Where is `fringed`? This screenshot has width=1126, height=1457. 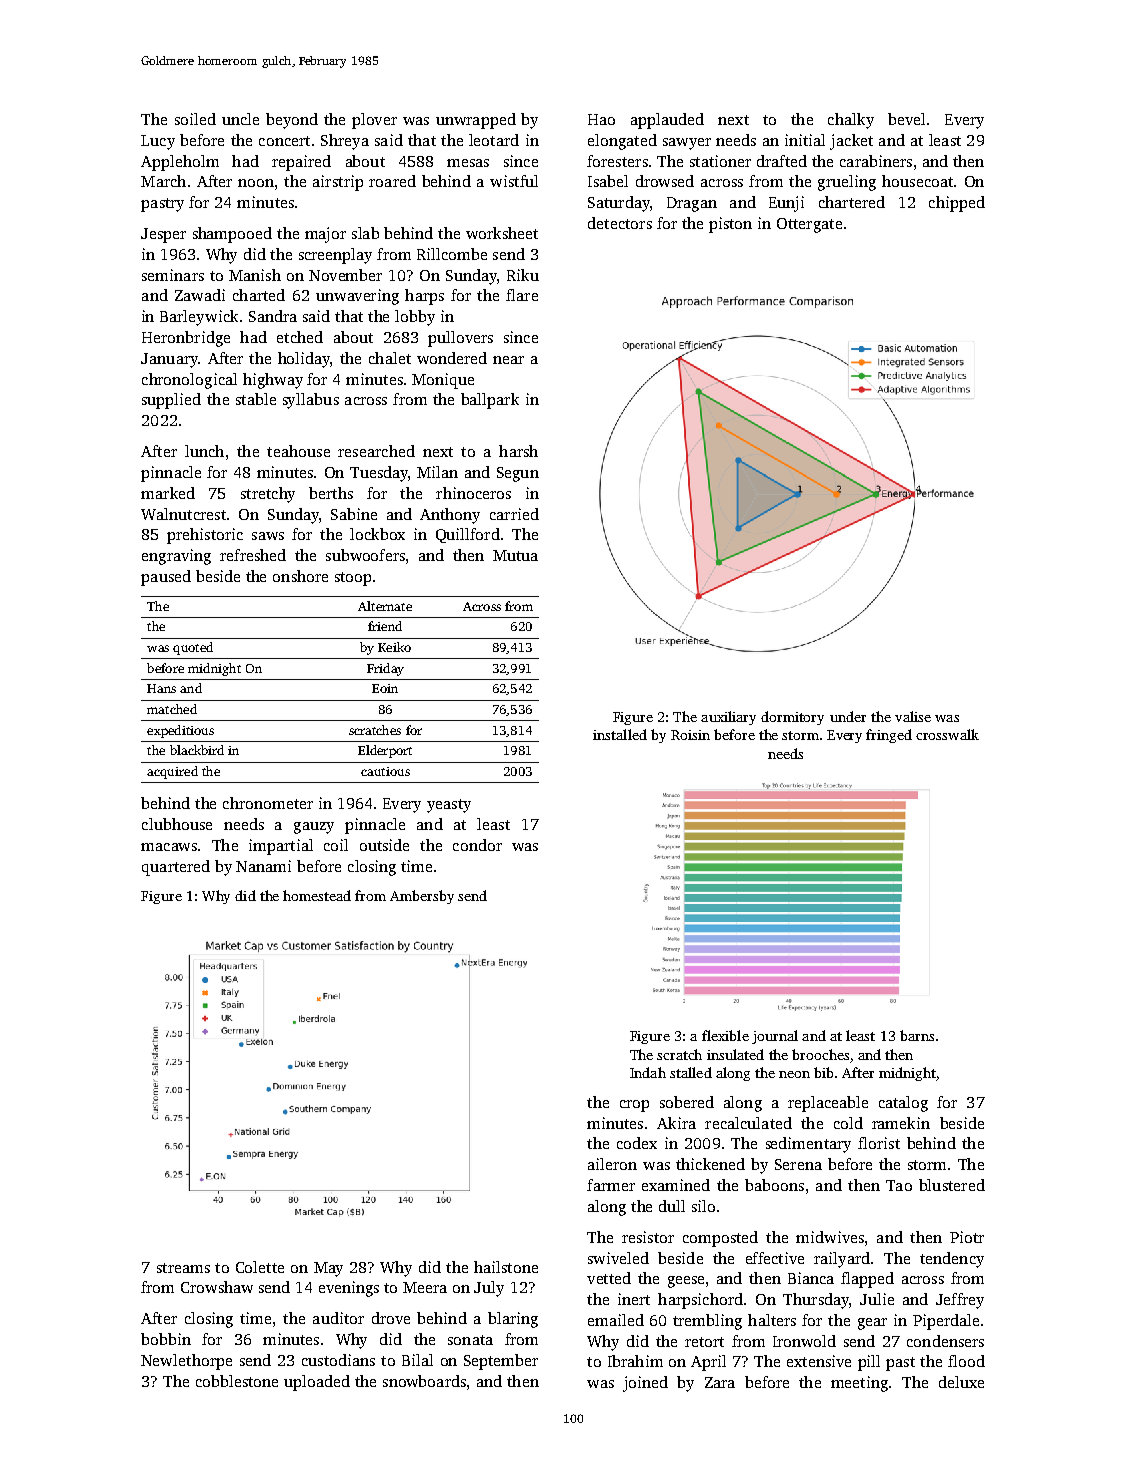 fringed is located at coordinates (889, 736).
